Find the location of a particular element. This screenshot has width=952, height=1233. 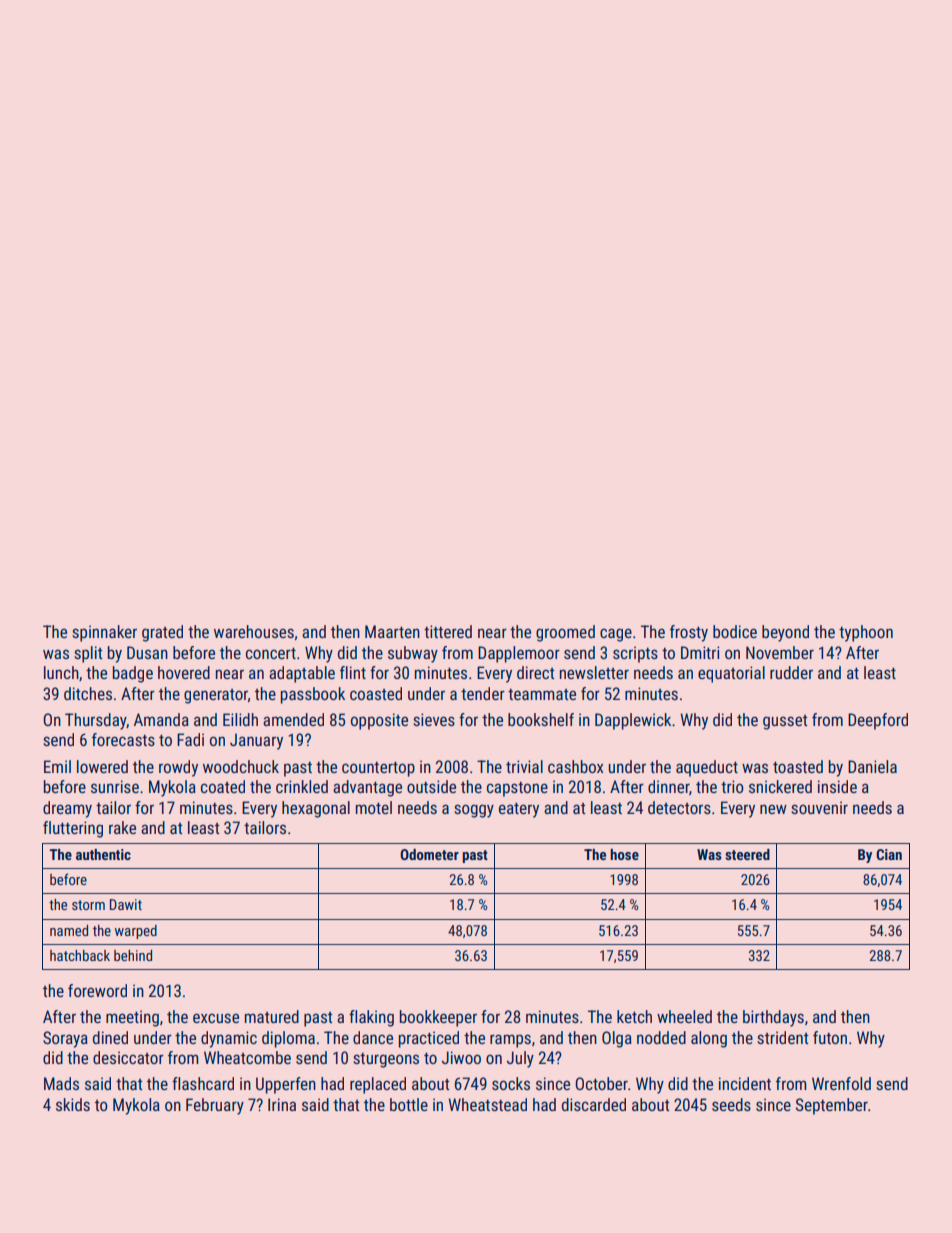

lowered is located at coordinates (102, 766).
